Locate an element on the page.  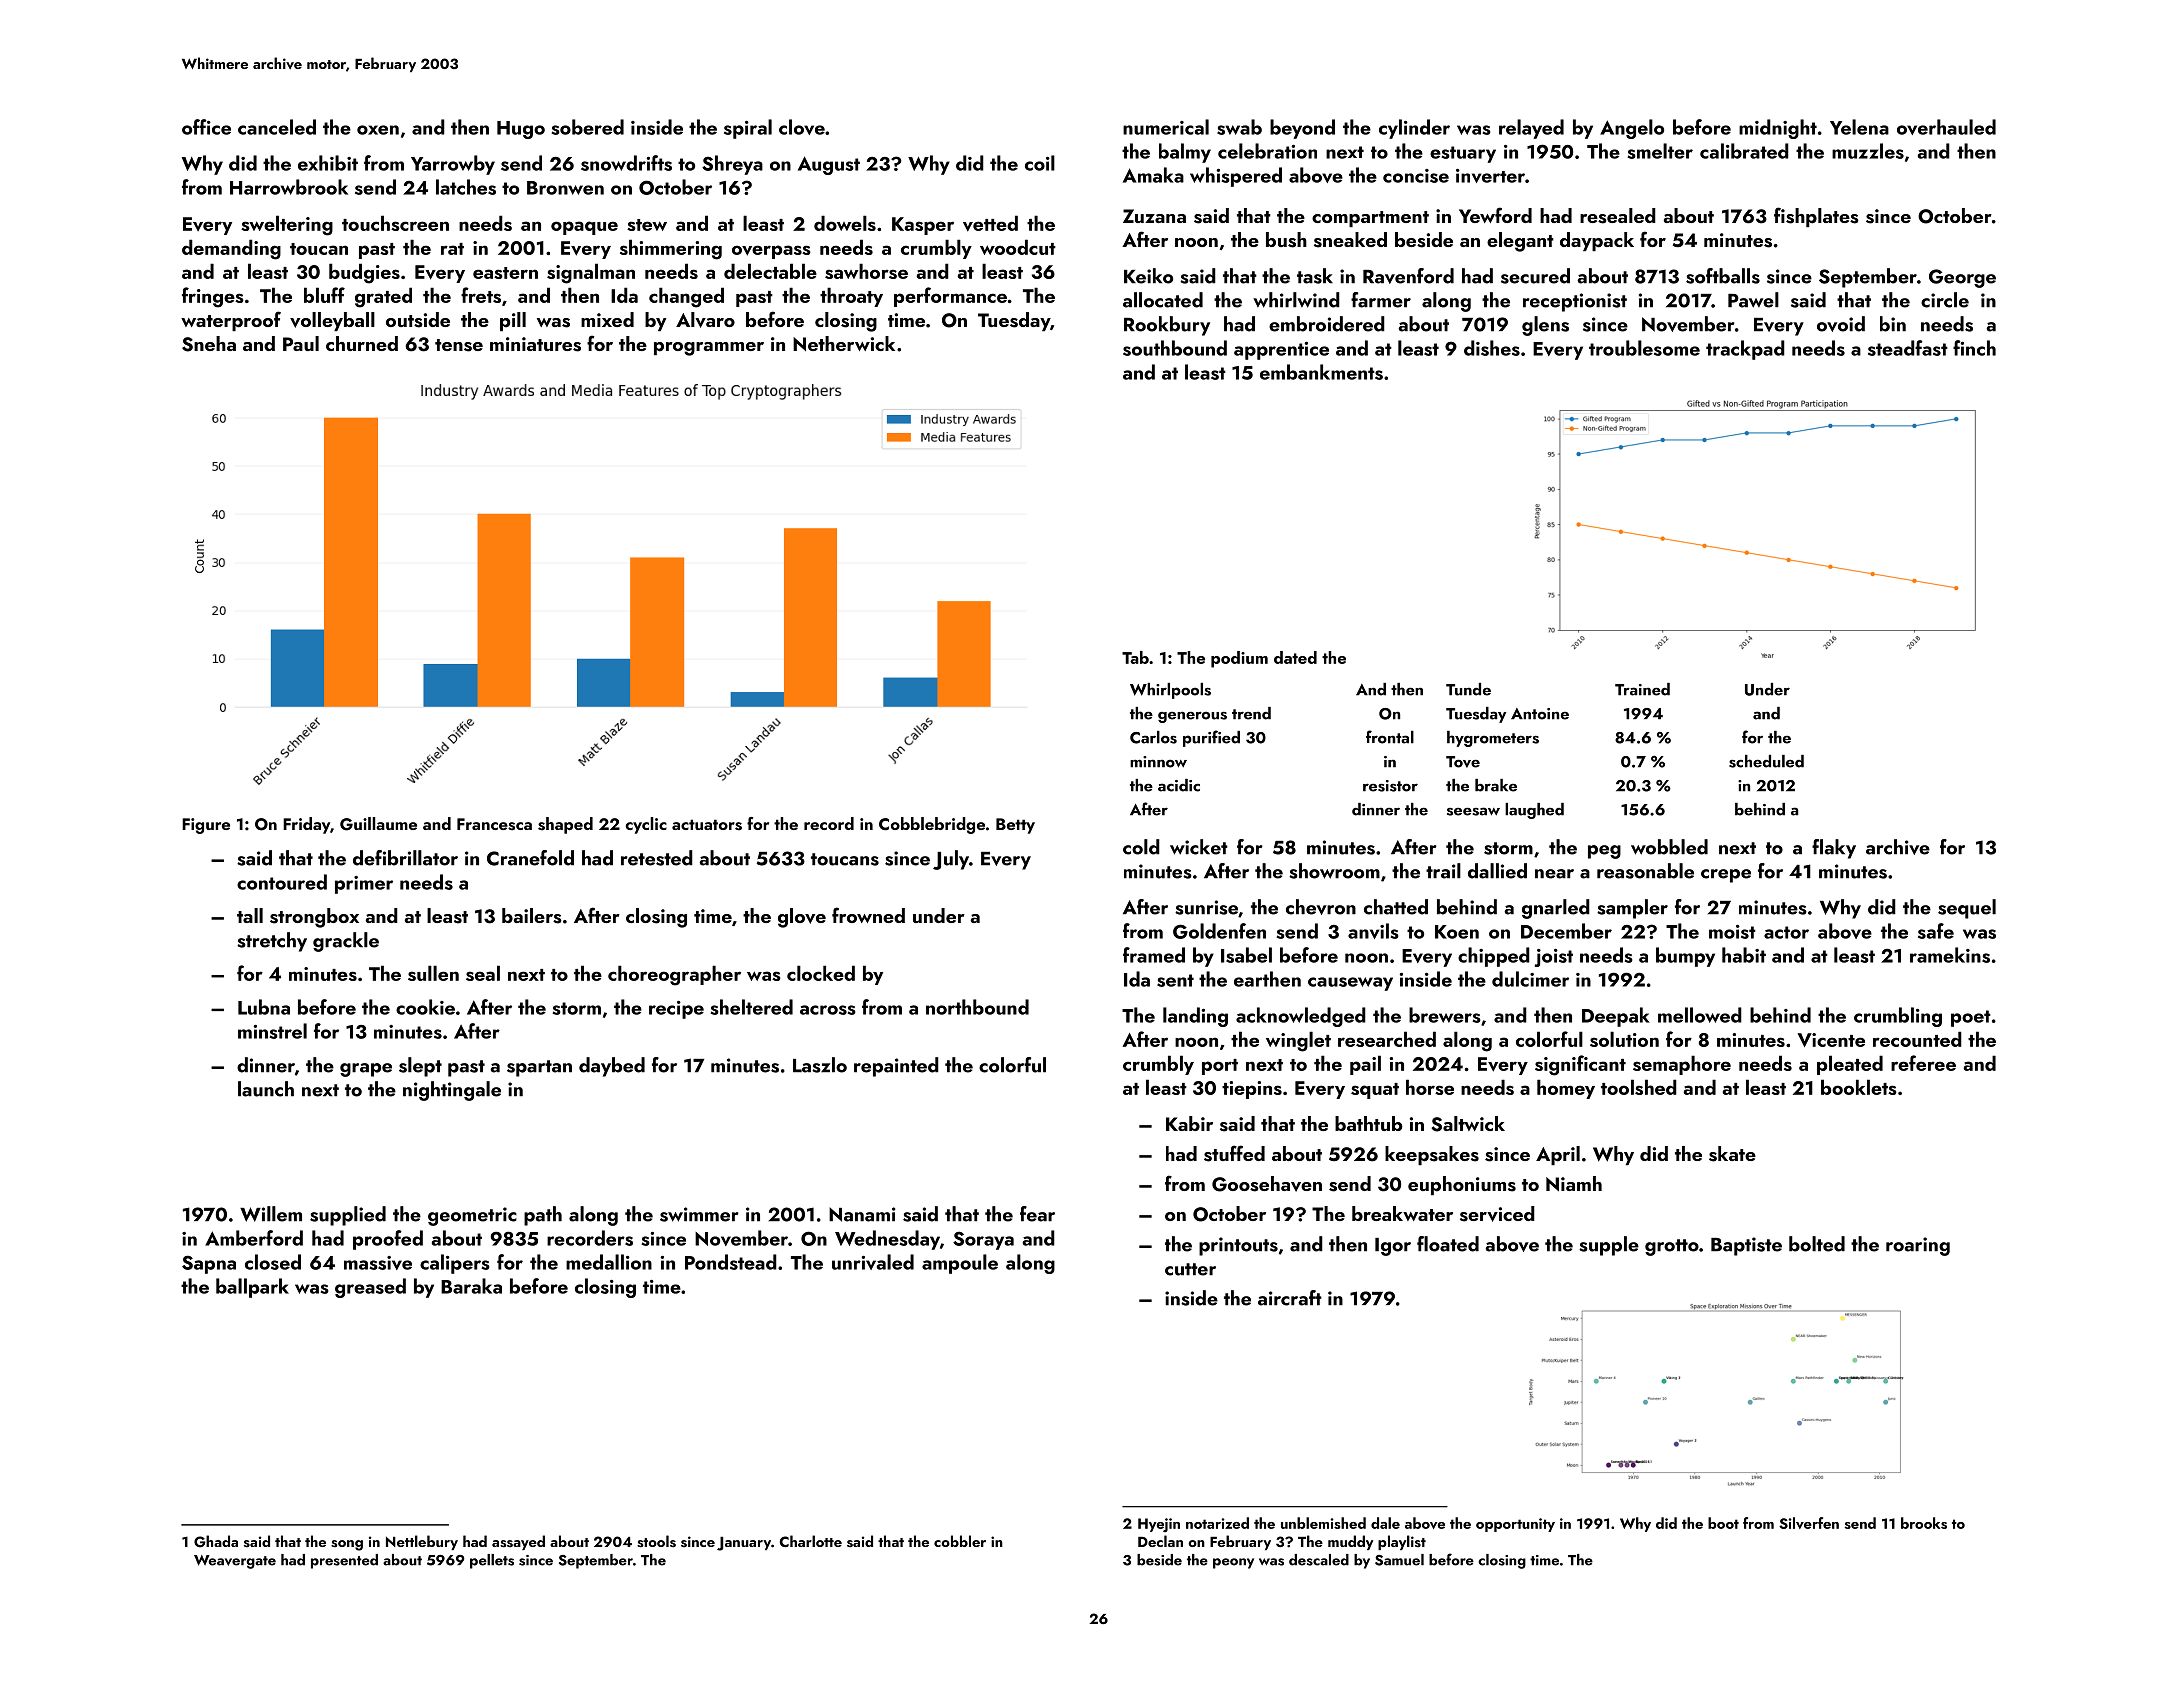
descaled is located at coordinates (1319, 1560).
